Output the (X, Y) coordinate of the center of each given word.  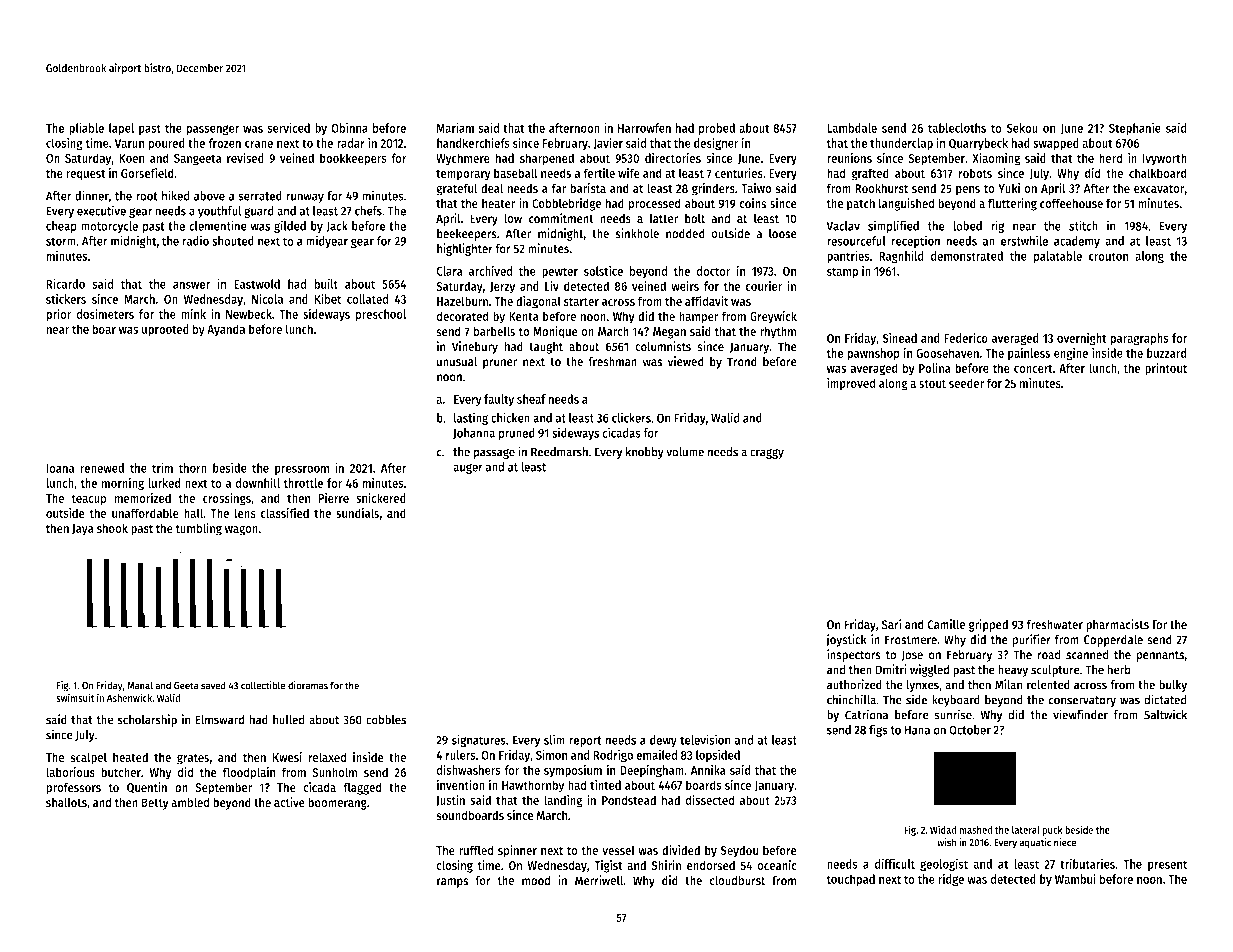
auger (468, 469)
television (705, 739)
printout (1166, 369)
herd (1110, 158)
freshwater (1055, 624)
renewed (102, 468)
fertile (599, 173)
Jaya (83, 530)
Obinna (349, 128)
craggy (767, 454)
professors (73, 788)
